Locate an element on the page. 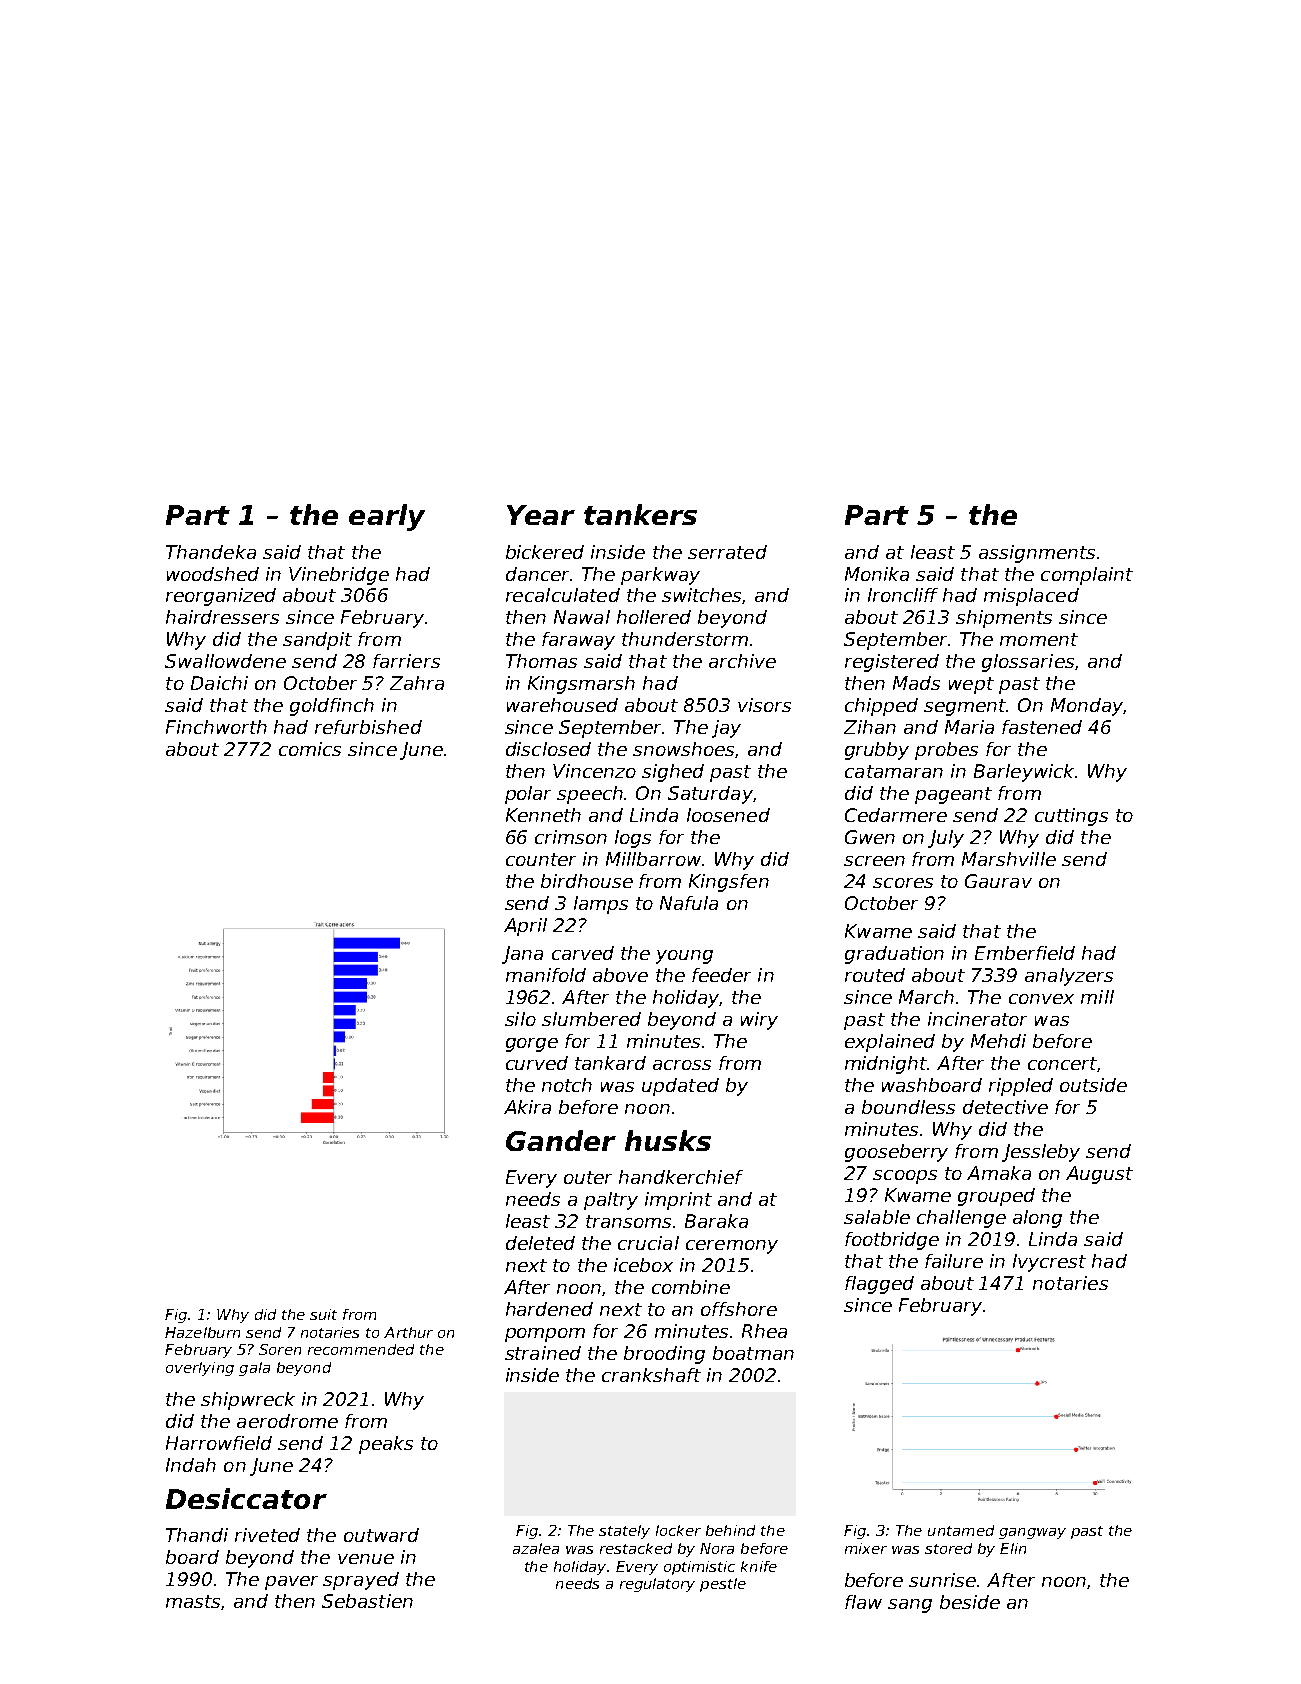 This page has width=1301, height=1684. glossaries is located at coordinates (1028, 663).
